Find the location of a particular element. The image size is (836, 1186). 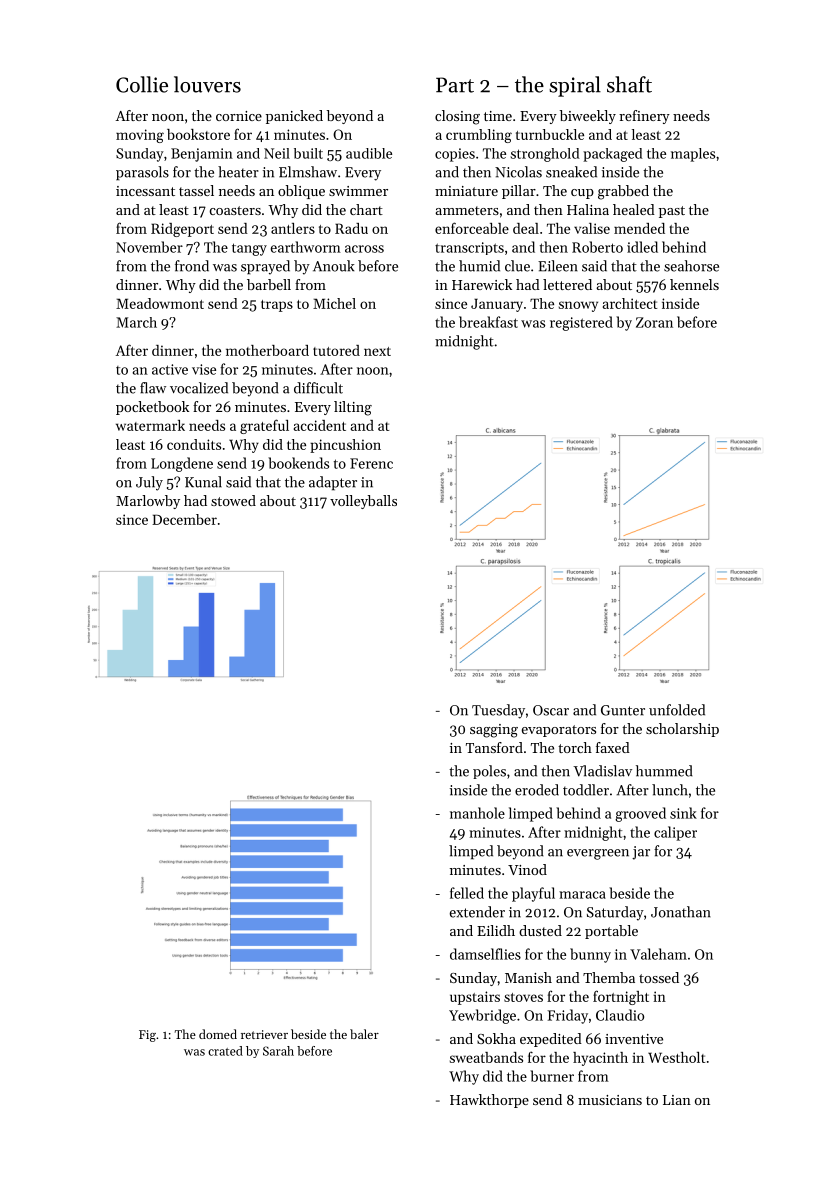

lunch is located at coordinates (670, 790).
